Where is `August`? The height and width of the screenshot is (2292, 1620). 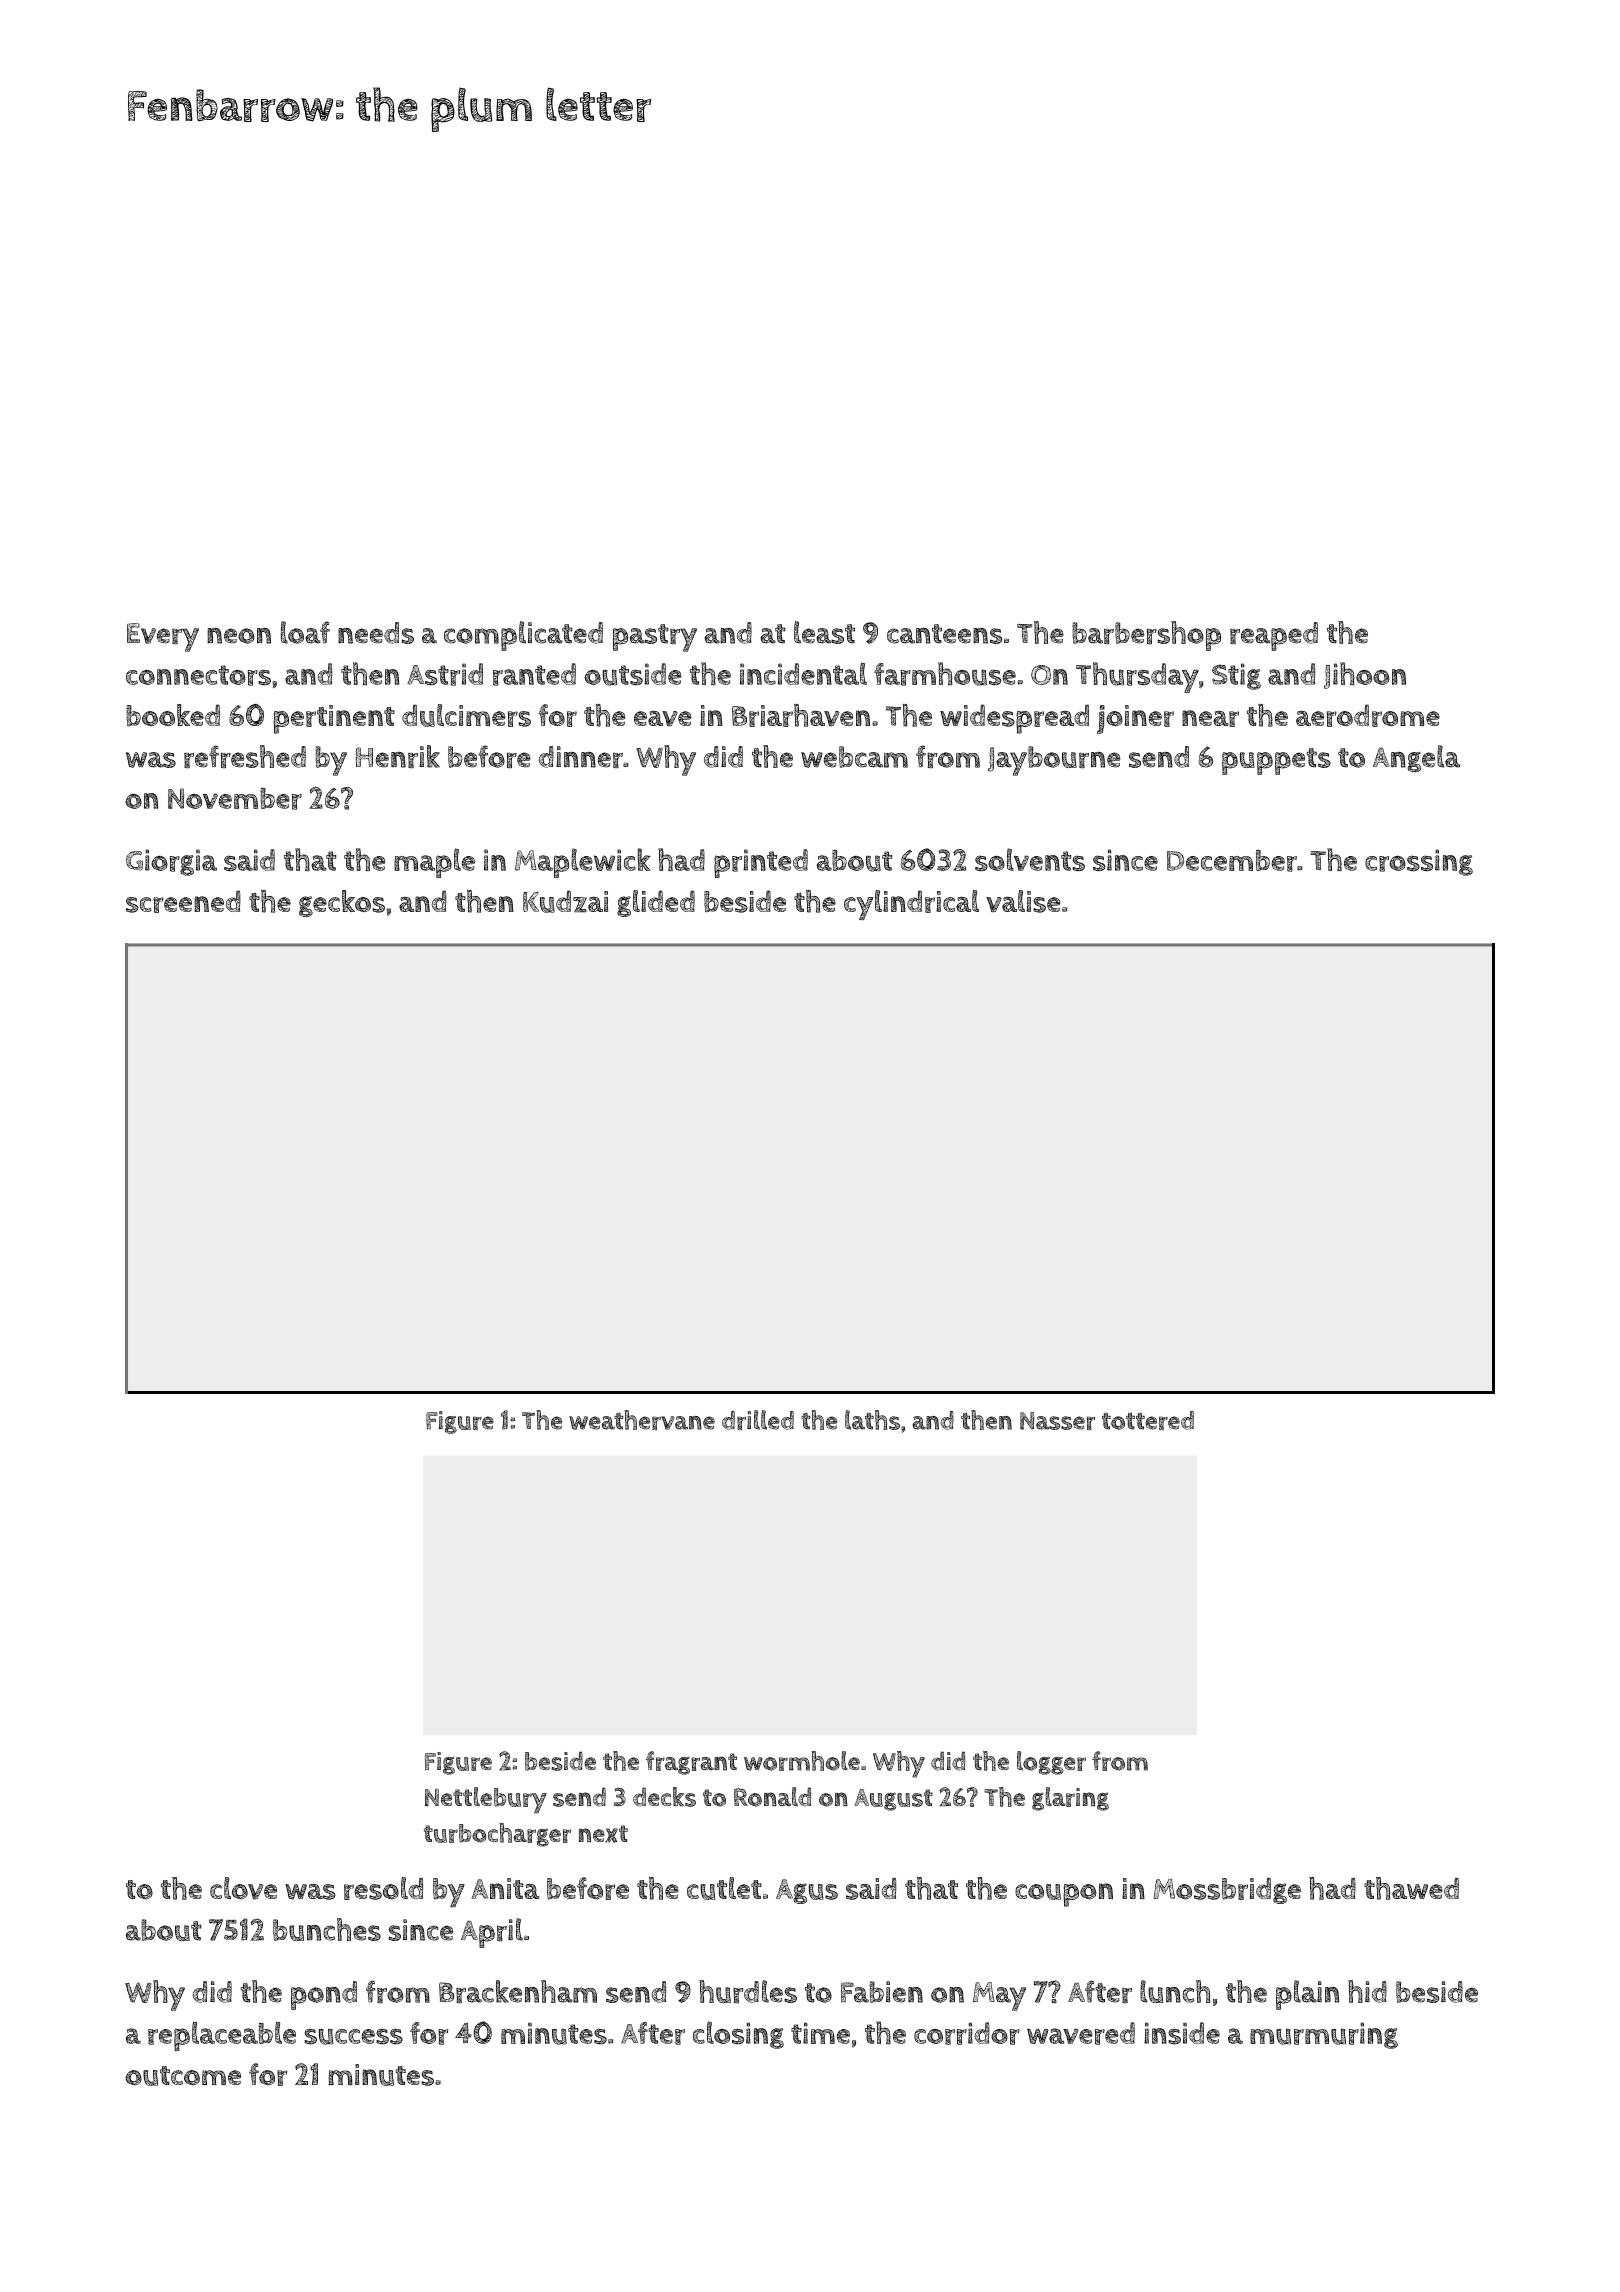
August is located at coordinates (893, 1800).
